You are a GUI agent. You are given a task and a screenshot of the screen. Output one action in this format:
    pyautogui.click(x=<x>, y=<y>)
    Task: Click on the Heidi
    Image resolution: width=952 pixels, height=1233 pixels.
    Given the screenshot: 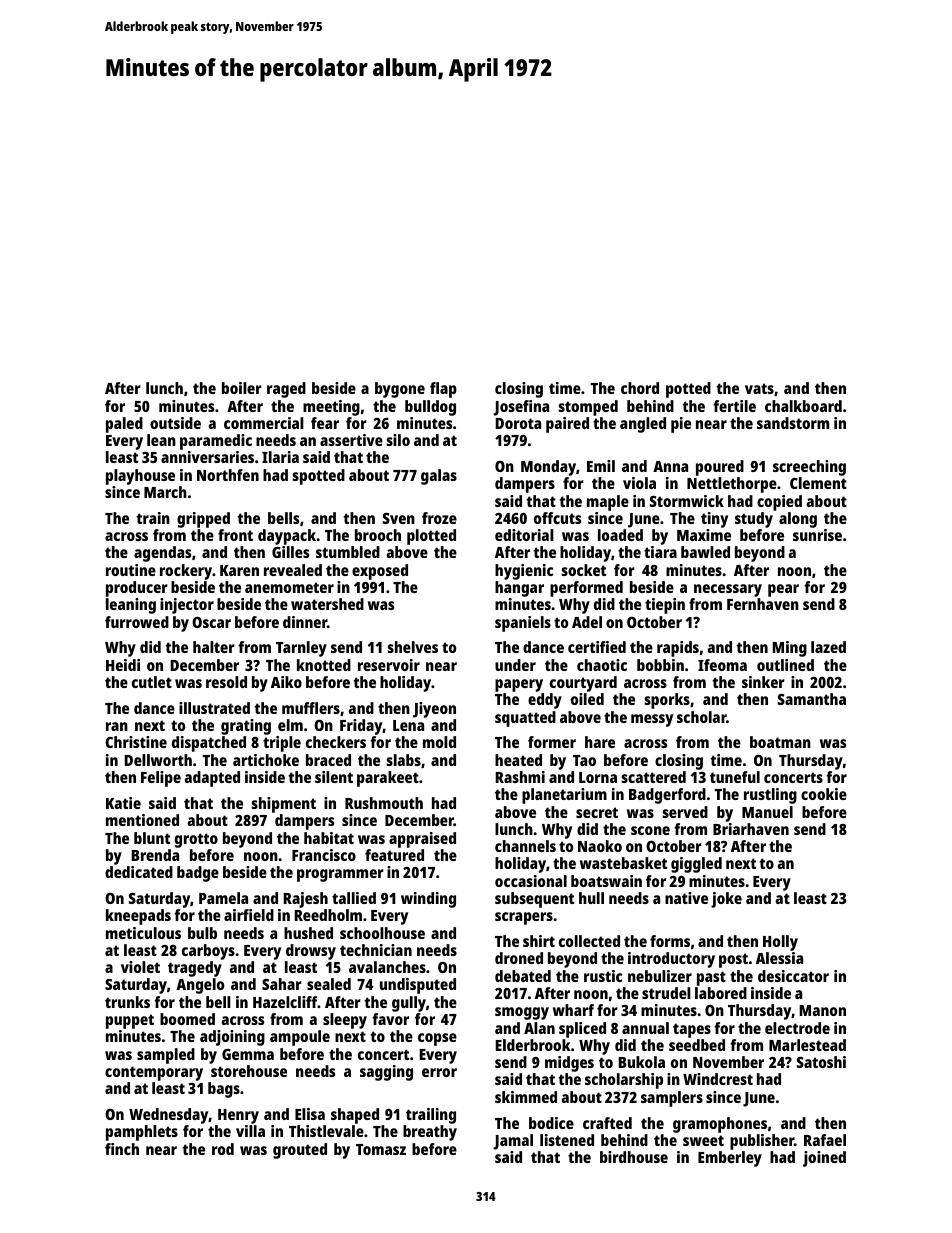 What is the action you would take?
    pyautogui.click(x=123, y=665)
